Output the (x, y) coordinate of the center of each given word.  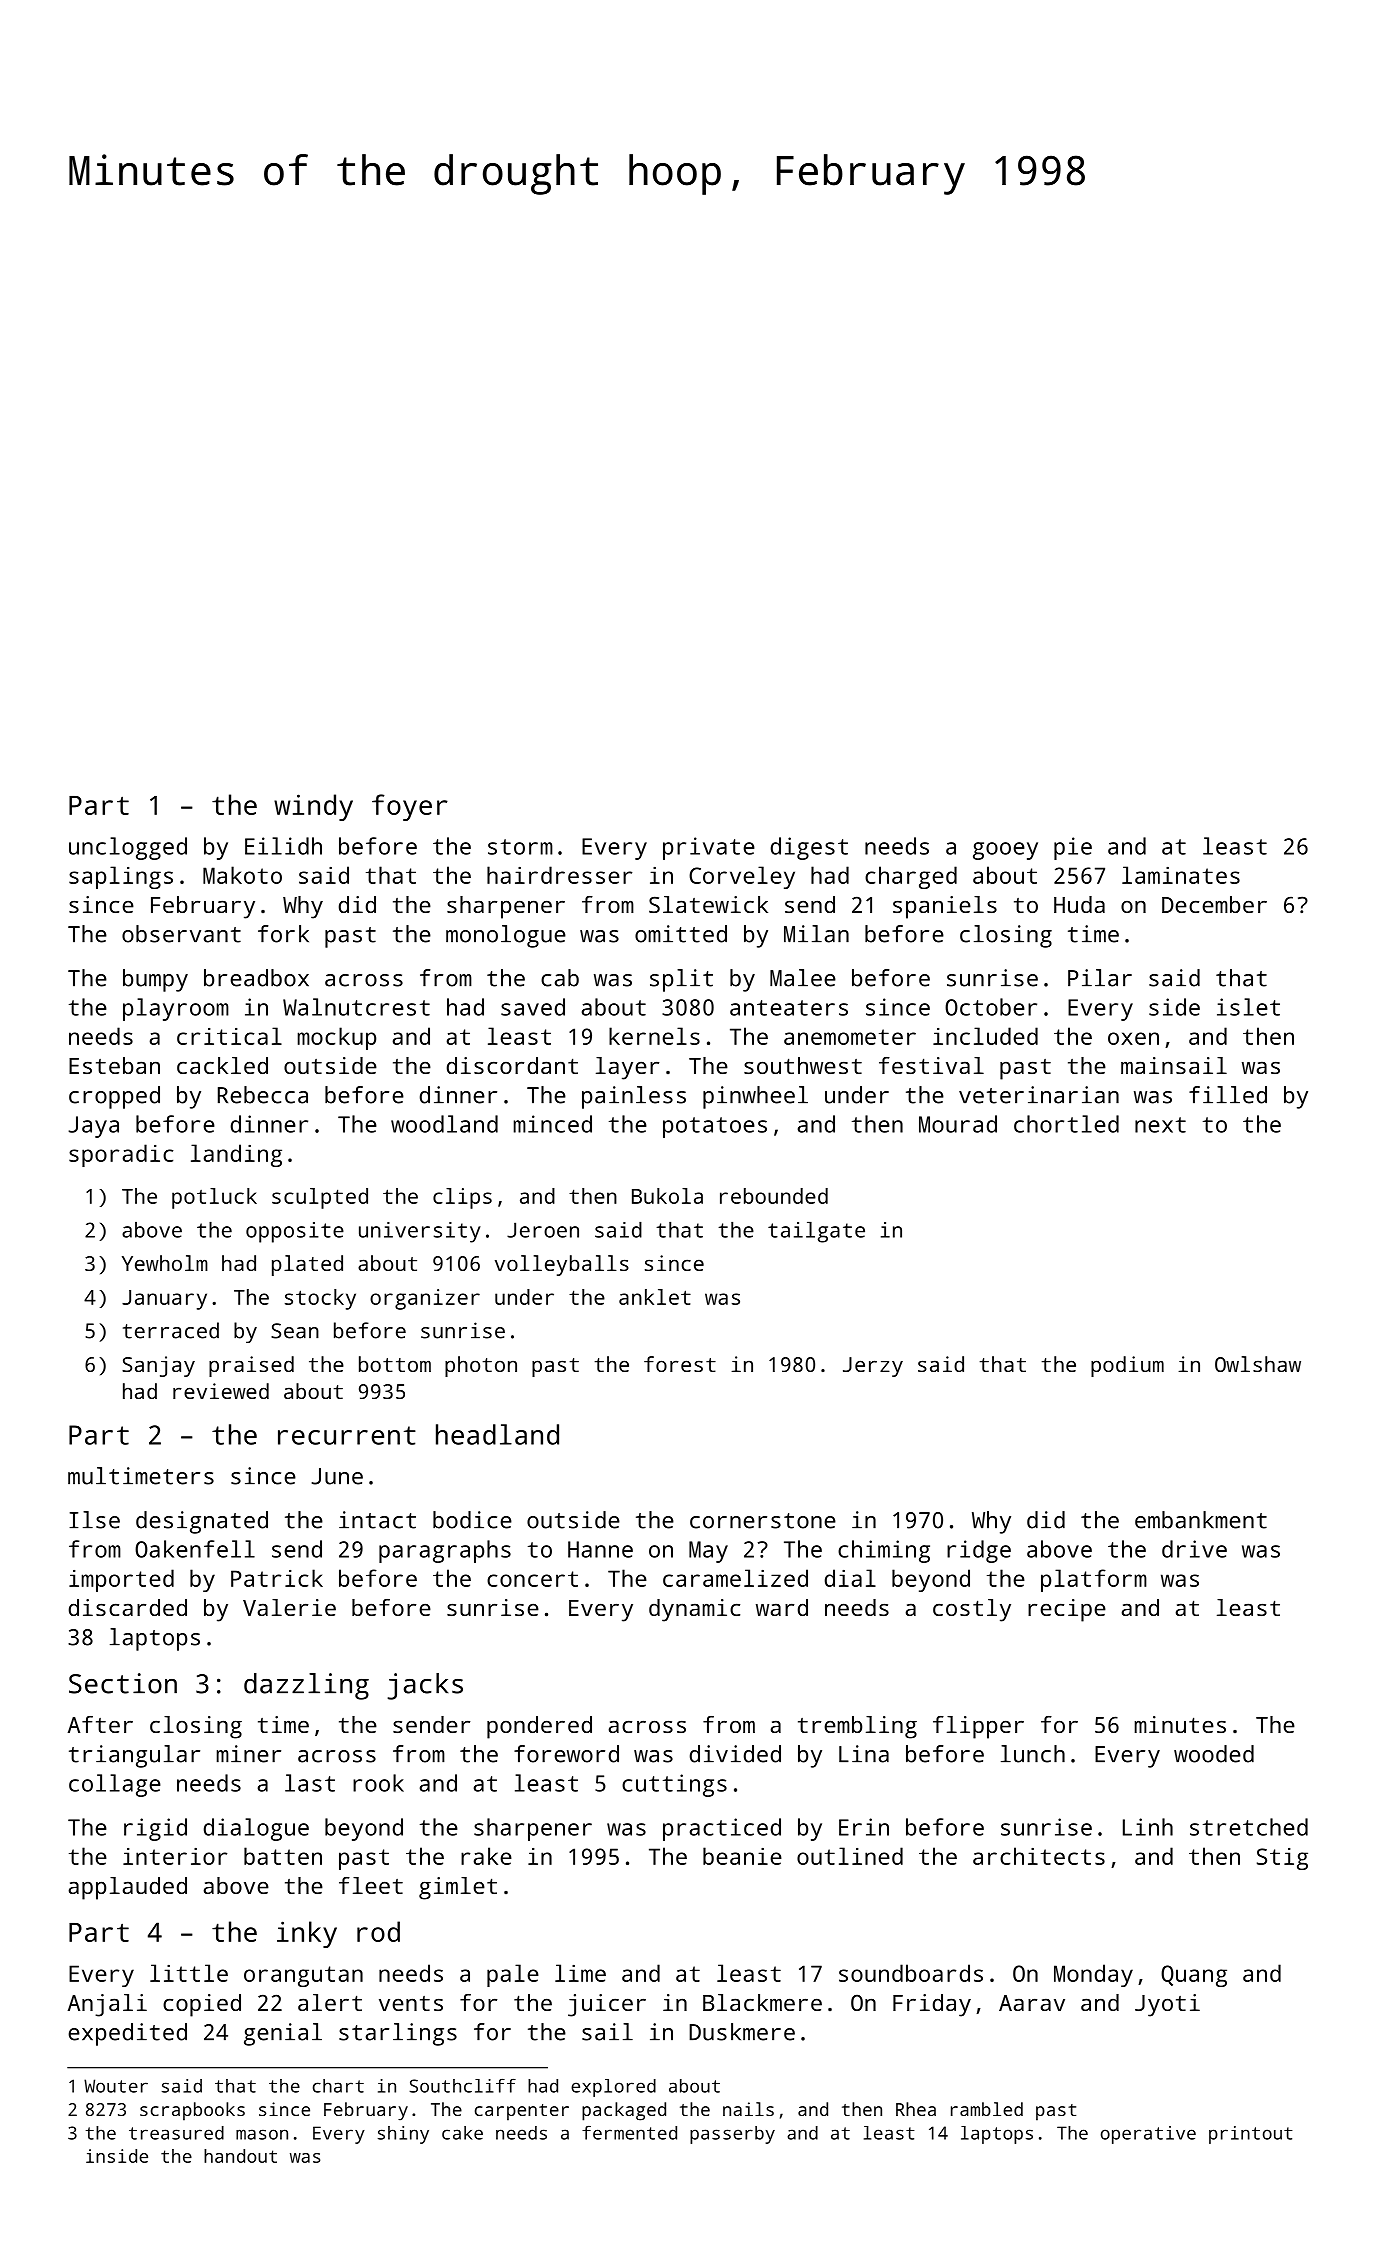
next (1160, 1125)
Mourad (958, 1124)
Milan (816, 934)
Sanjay (158, 1366)
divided (735, 1754)
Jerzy (873, 1367)
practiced (722, 1829)
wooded (1214, 1754)
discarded (128, 1607)
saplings (121, 877)
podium (1127, 1366)
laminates (1181, 875)
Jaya (93, 1127)
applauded (128, 1888)
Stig (1282, 1859)
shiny (403, 2135)
